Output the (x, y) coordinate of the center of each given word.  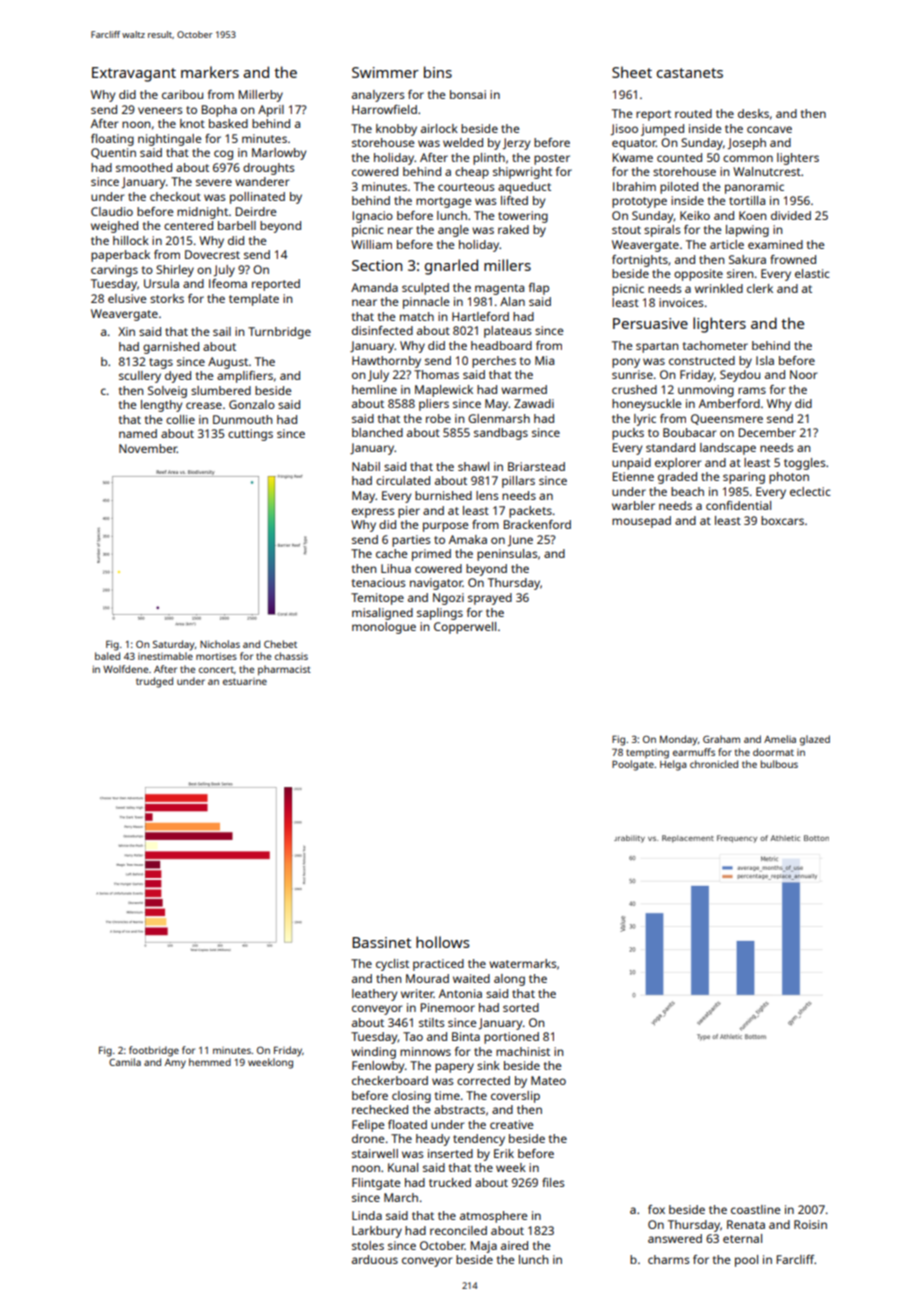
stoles (368, 1245)
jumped (662, 130)
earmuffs (694, 752)
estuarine (245, 681)
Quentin (113, 153)
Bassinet (381, 942)
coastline (755, 1209)
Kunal (403, 1167)
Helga (673, 765)
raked (513, 229)
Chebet (280, 644)
